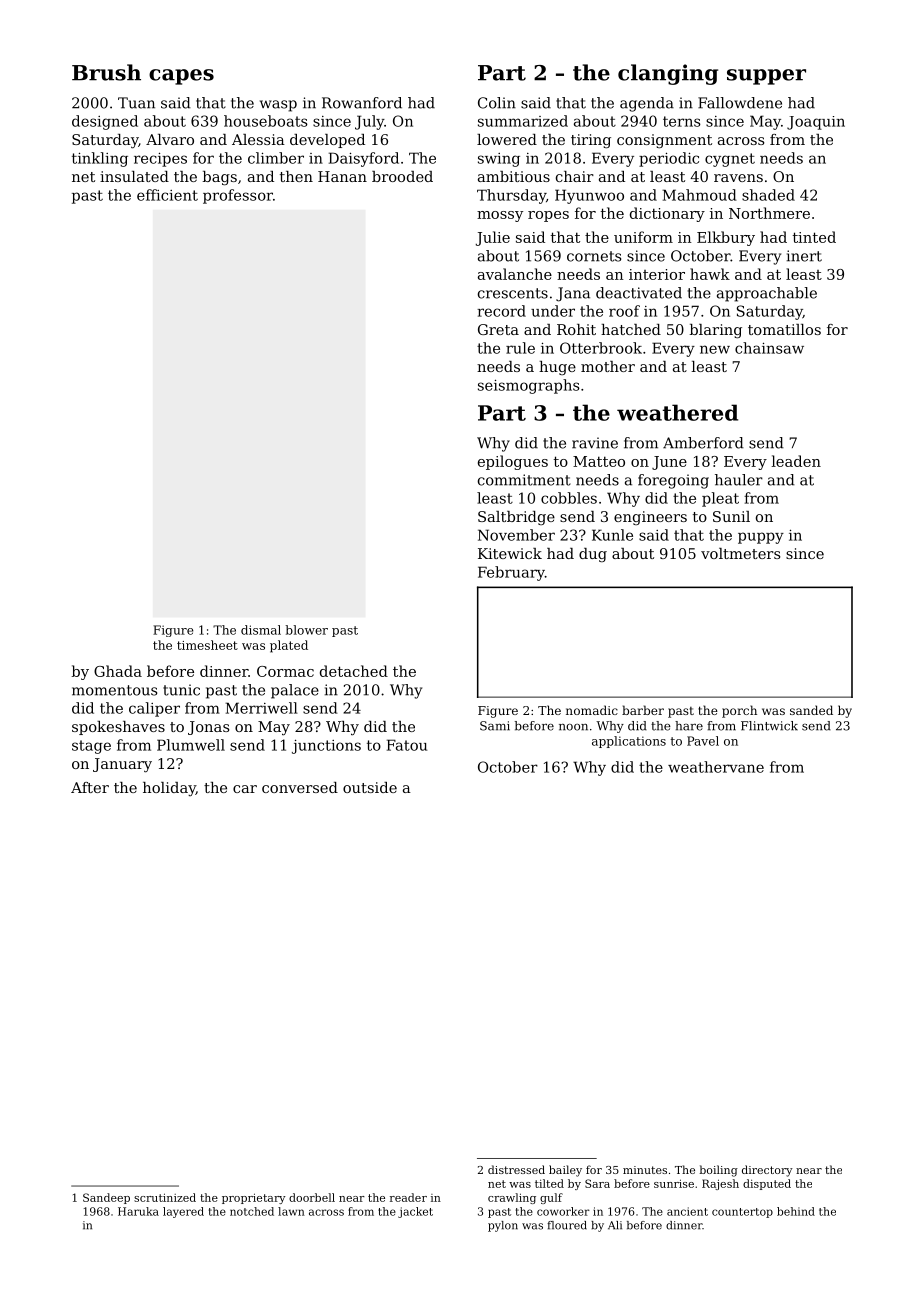  I want to click on weathervane, so click(716, 767).
